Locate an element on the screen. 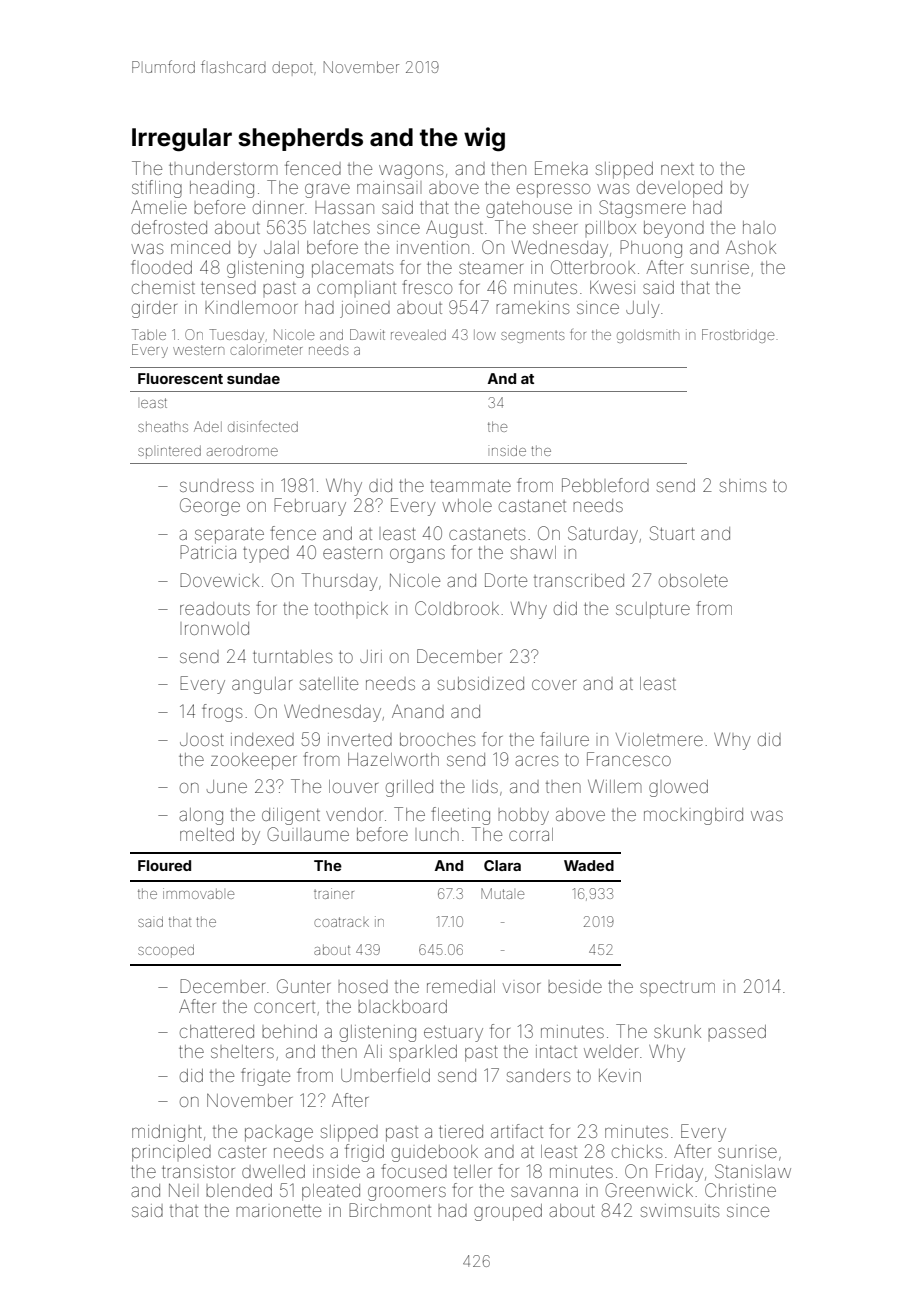 The height and width of the screenshot is (1314, 924). grouped is located at coordinates (508, 1212).
